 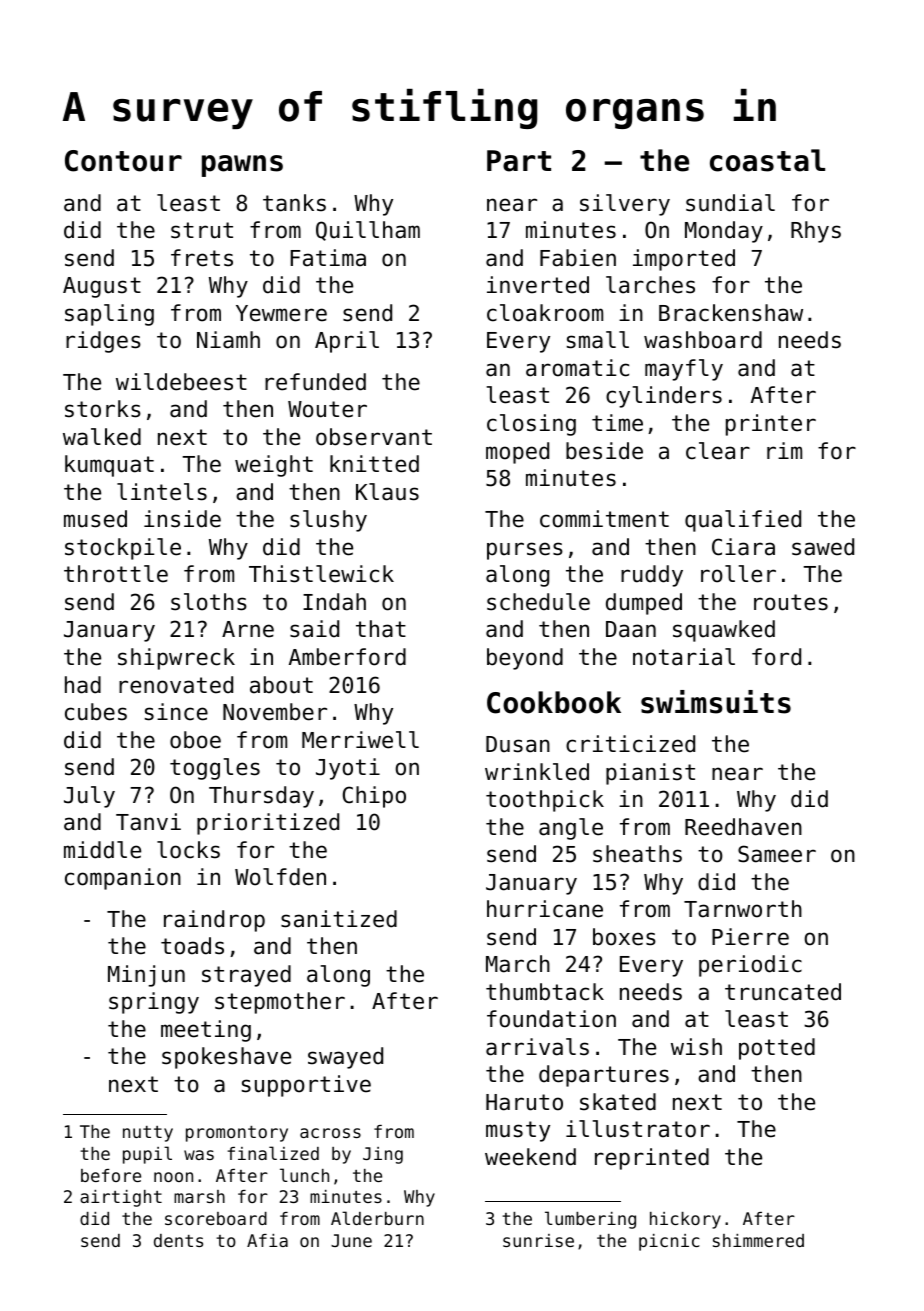 What do you see at coordinates (517, 453) in the screenshot?
I see `moped` at bounding box center [517, 453].
